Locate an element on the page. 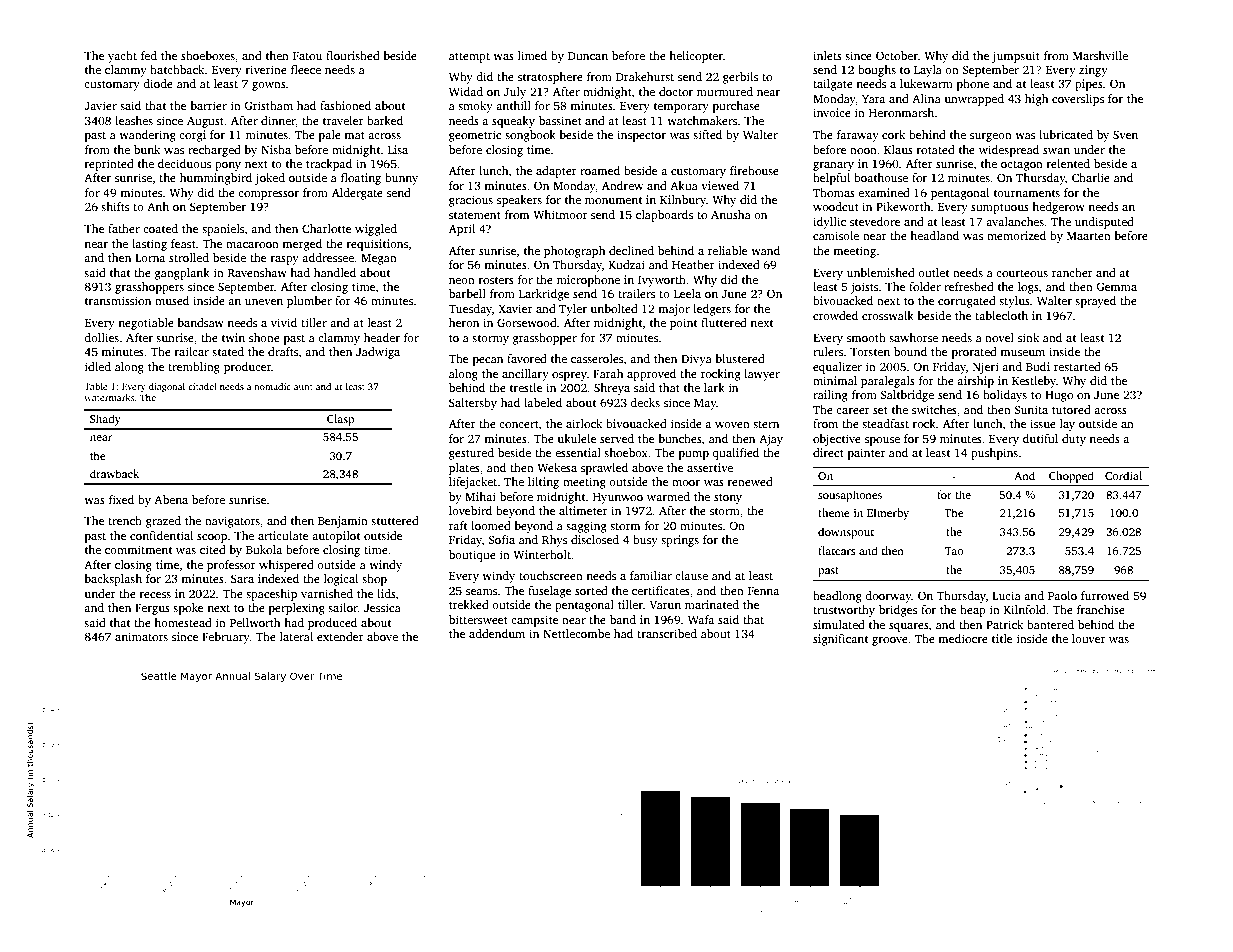 The height and width of the document is (952, 1233). yacht is located at coordinates (122, 57).
